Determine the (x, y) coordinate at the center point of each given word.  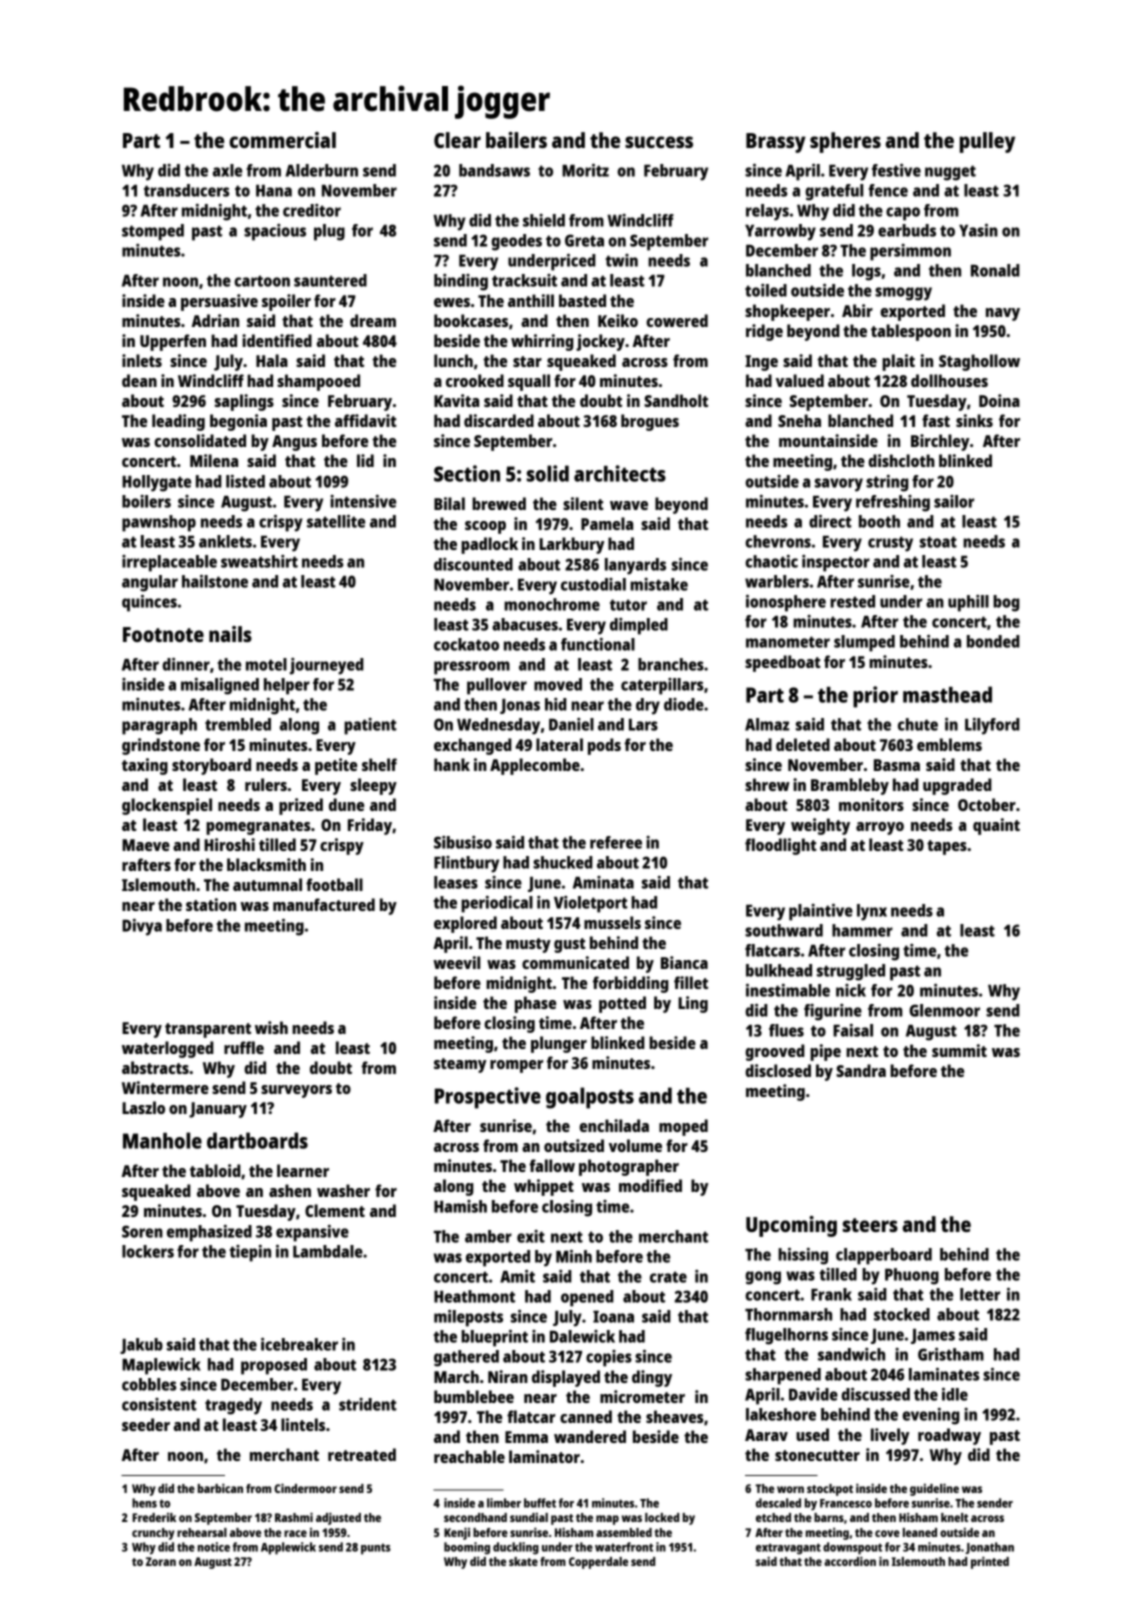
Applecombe (535, 766)
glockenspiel (167, 806)
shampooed (318, 382)
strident (368, 1404)
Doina (999, 400)
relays (767, 212)
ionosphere (786, 603)
